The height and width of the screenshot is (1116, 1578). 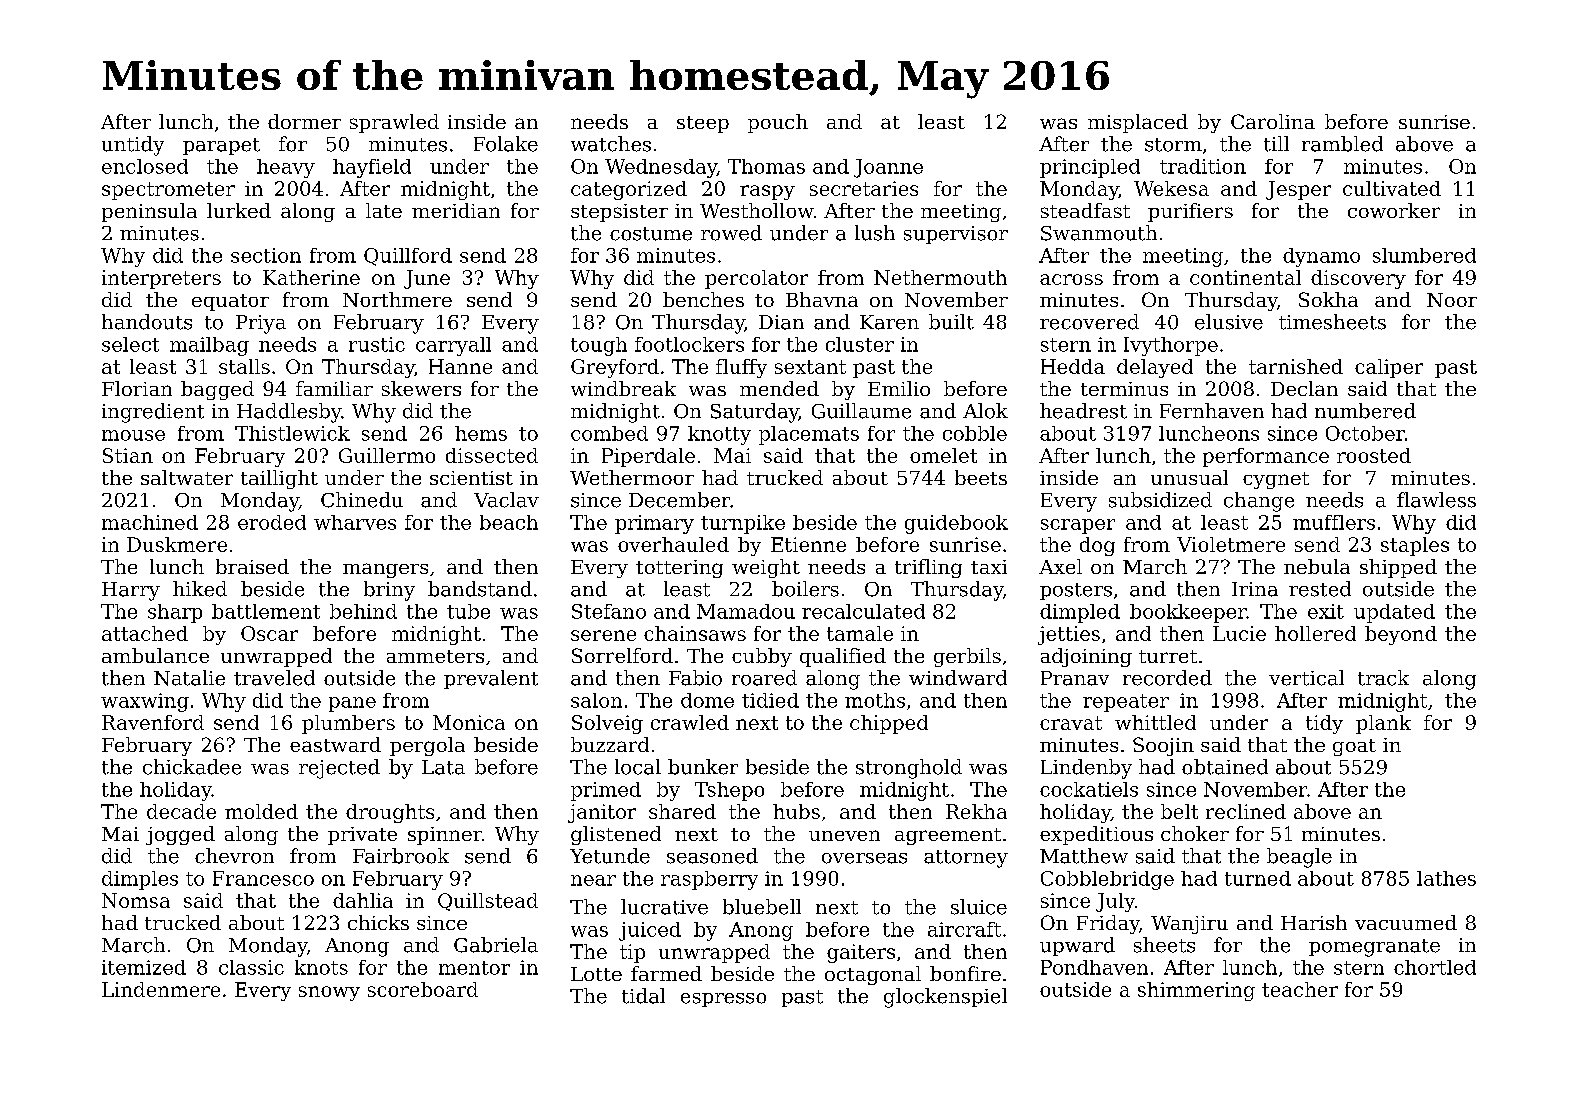 I want to click on rambled, so click(x=1342, y=144).
